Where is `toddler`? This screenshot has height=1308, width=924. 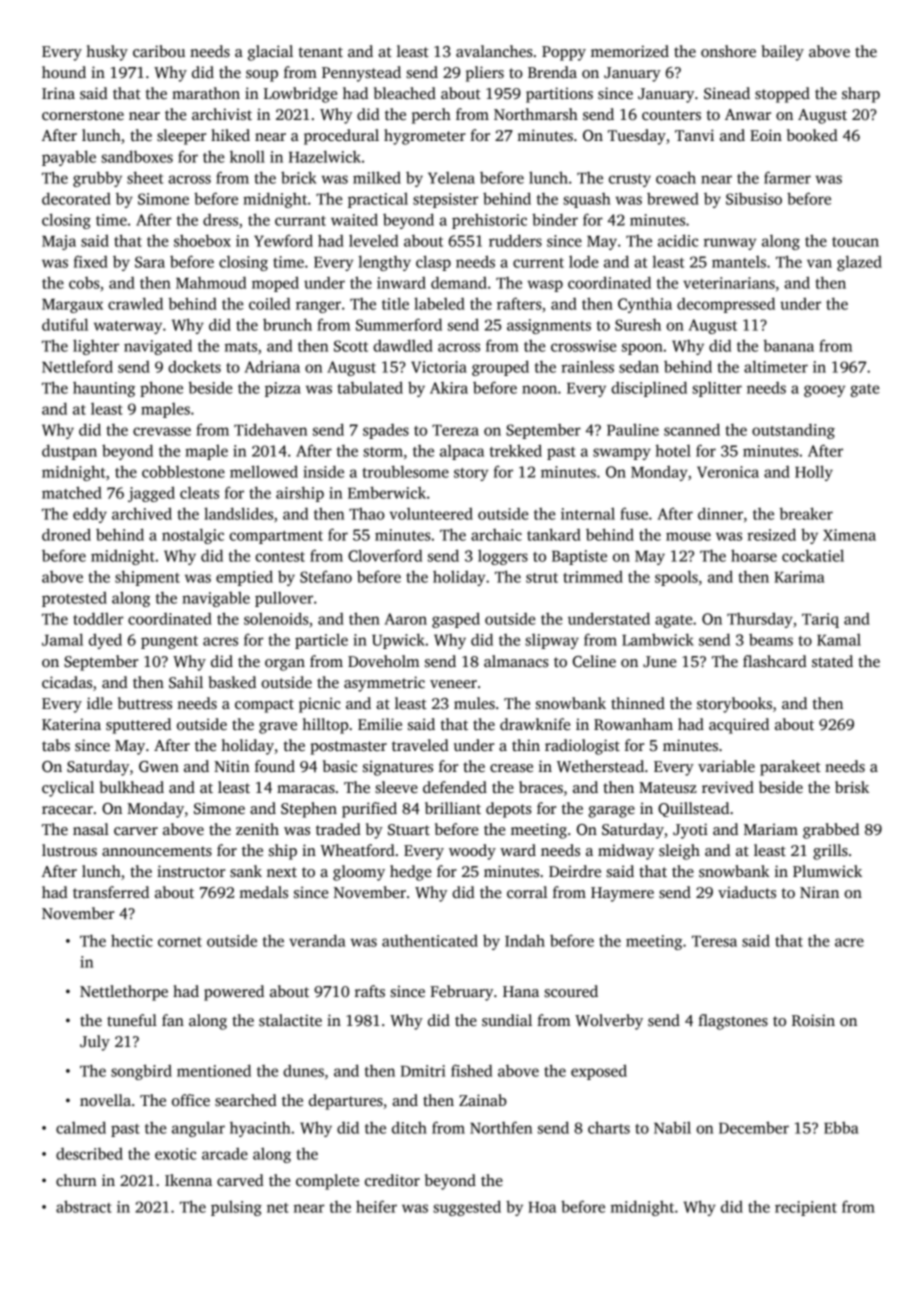 toddler is located at coordinates (98, 618).
